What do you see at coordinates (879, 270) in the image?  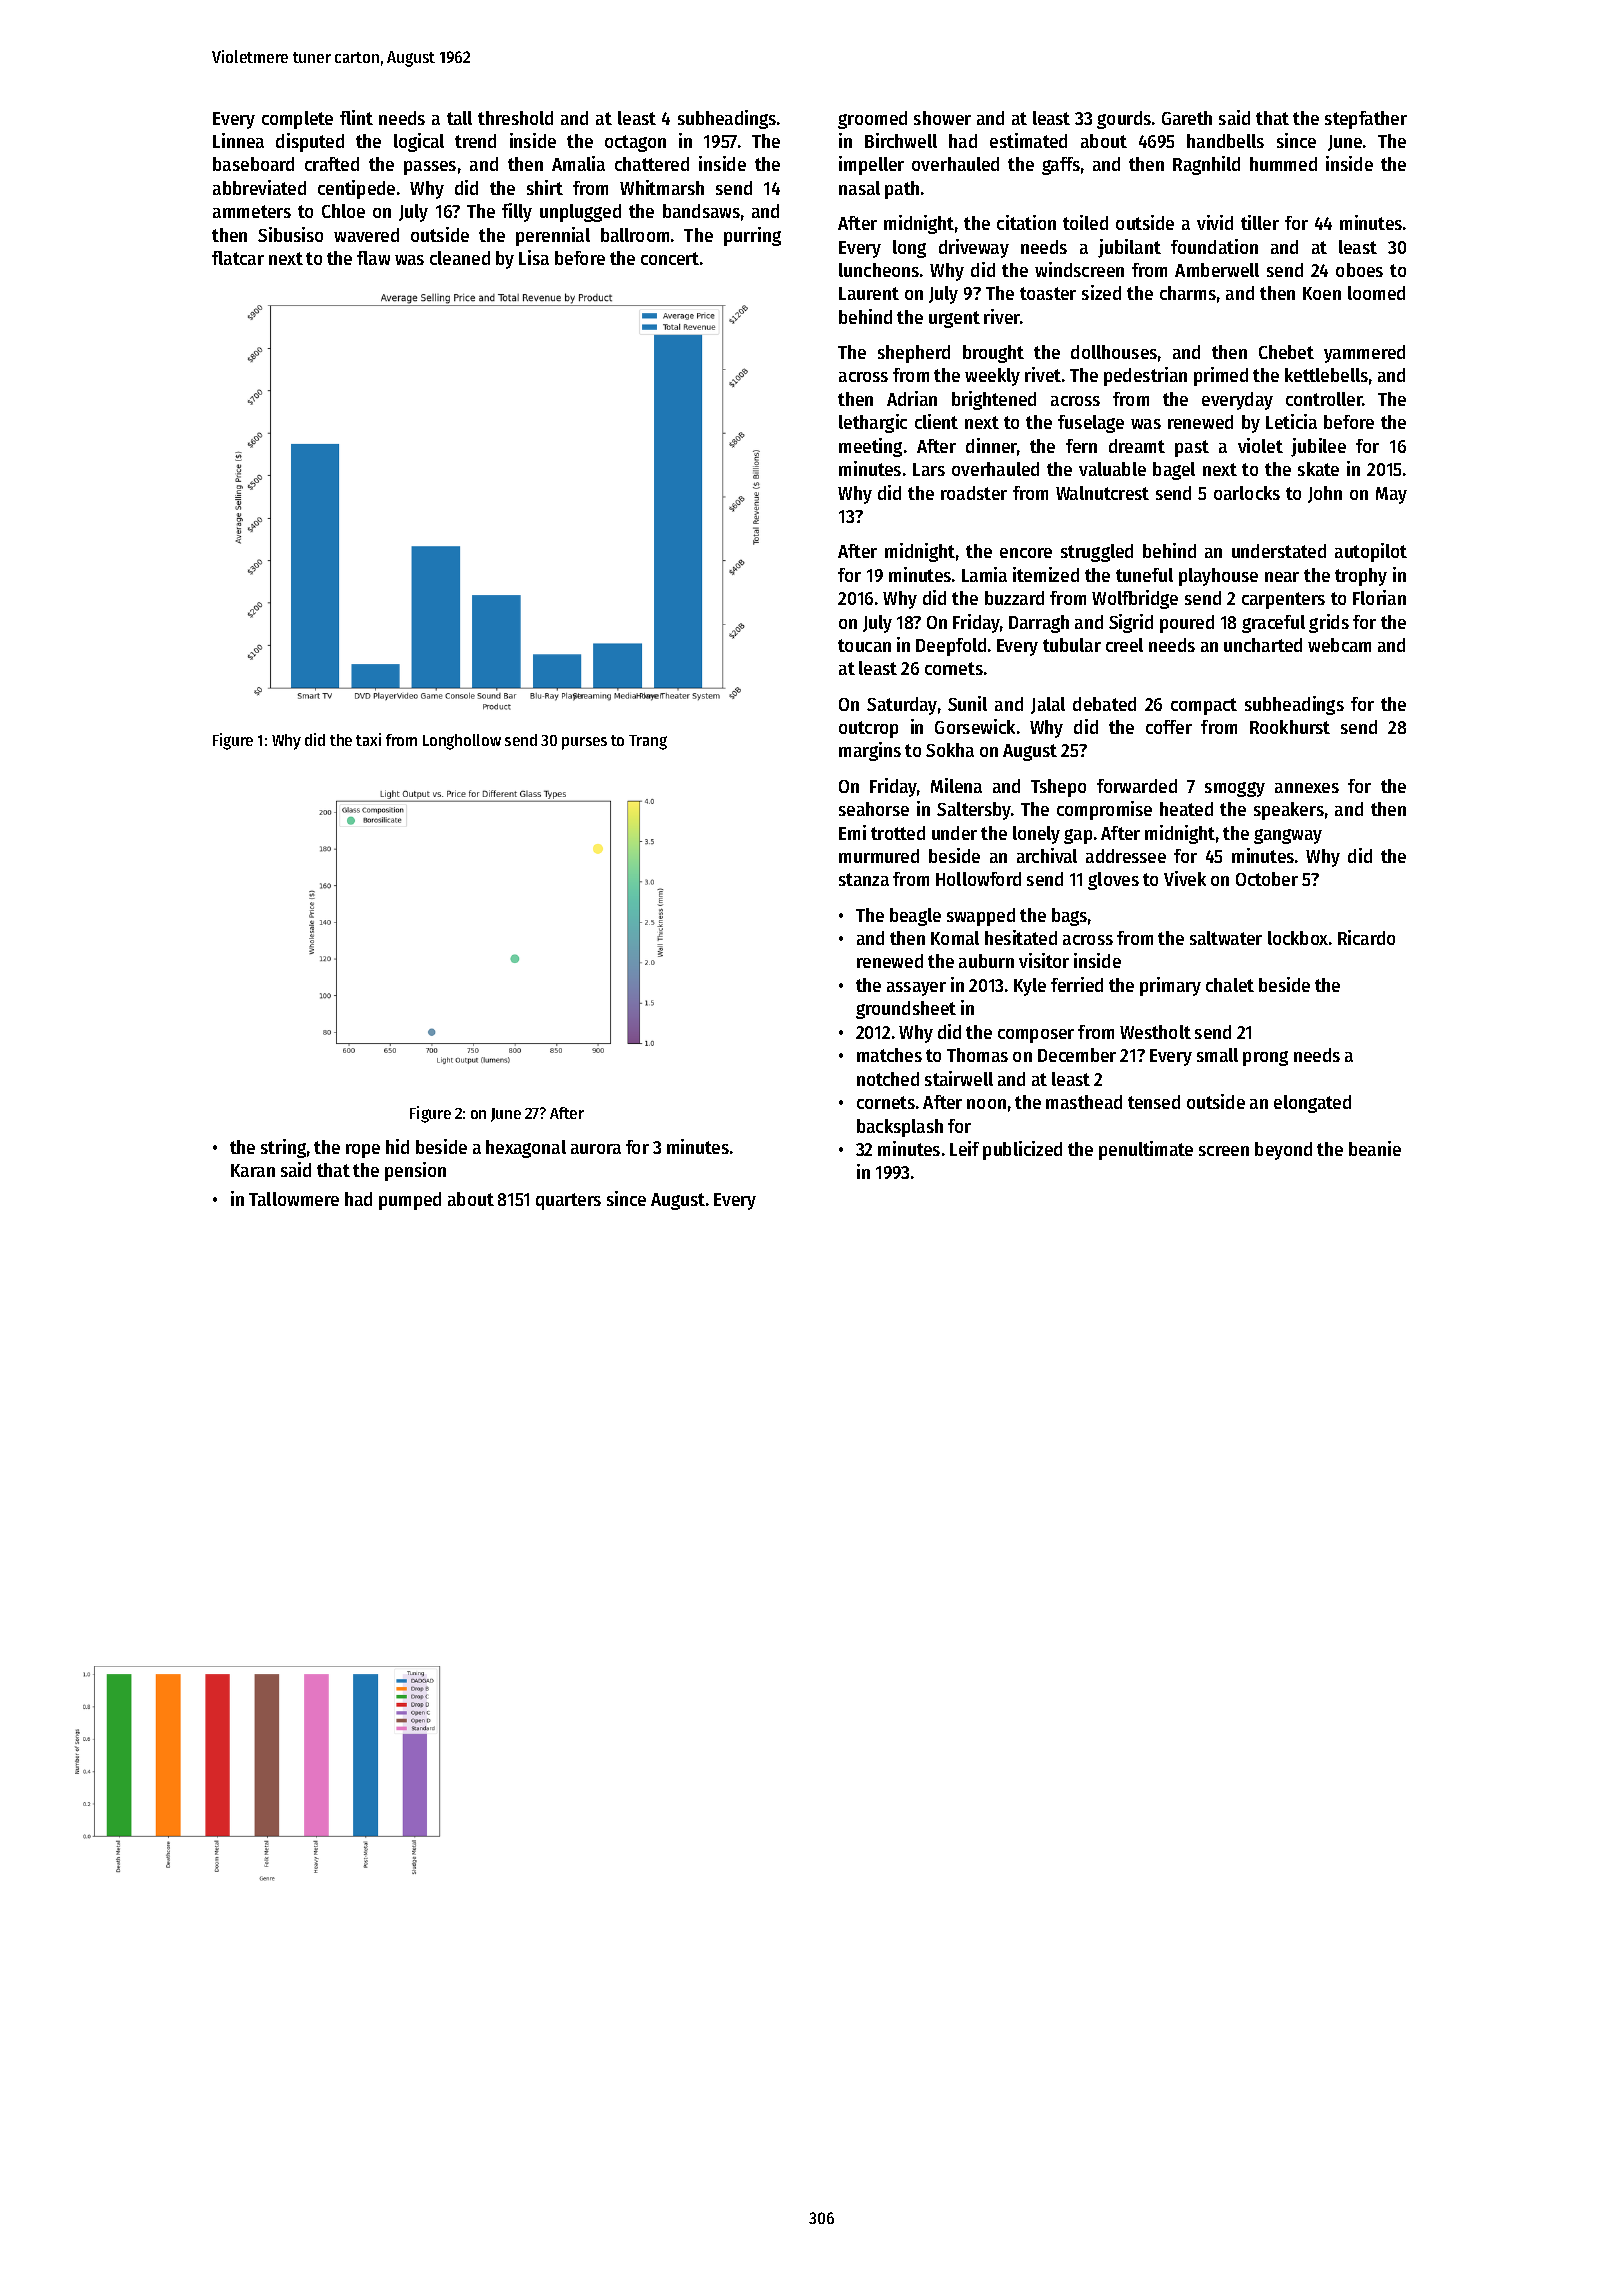 I see `luncheons` at bounding box center [879, 270].
